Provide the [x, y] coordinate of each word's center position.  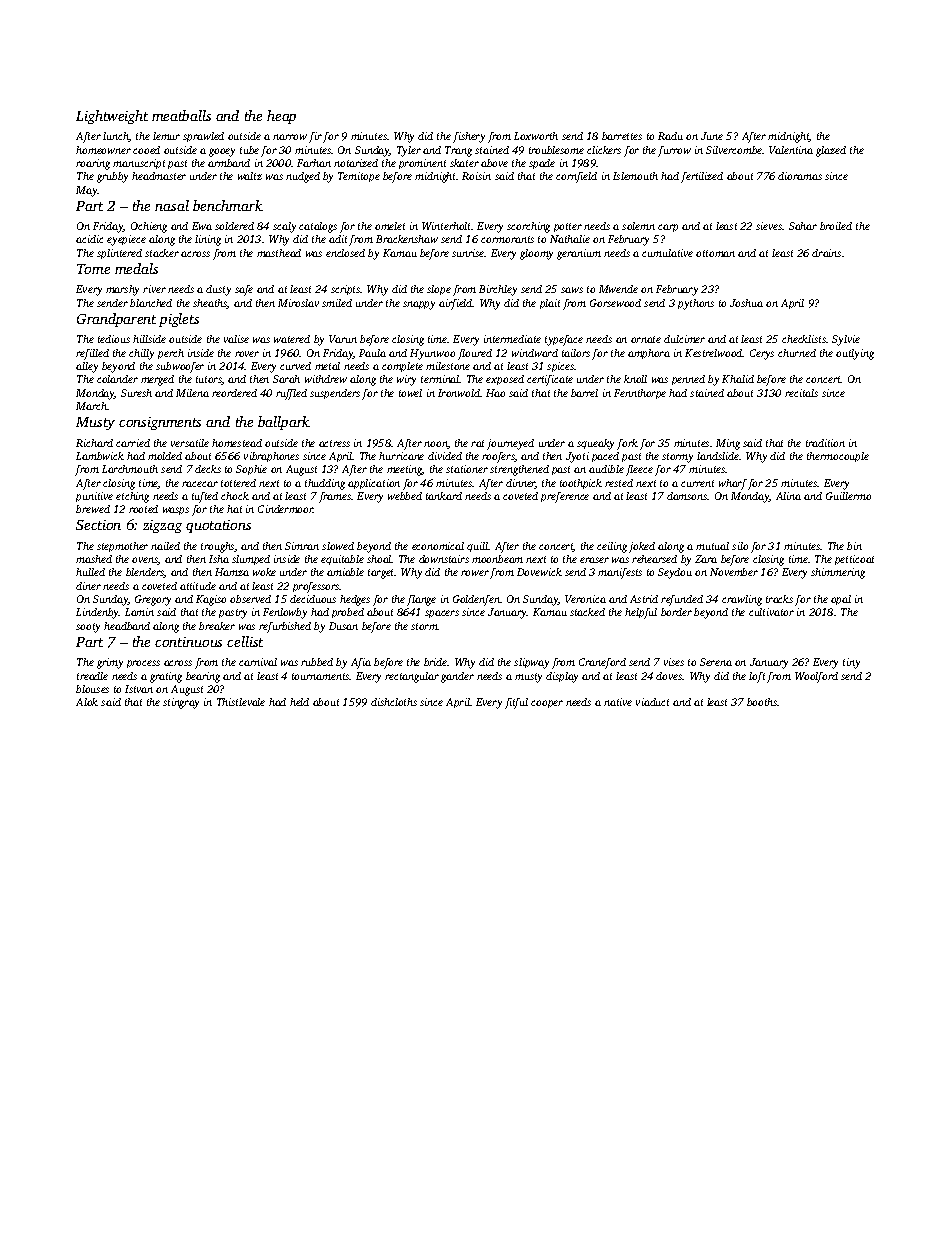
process [143, 664]
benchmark [228, 205]
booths [762, 702]
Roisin [476, 176]
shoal [379, 559]
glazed [831, 151]
